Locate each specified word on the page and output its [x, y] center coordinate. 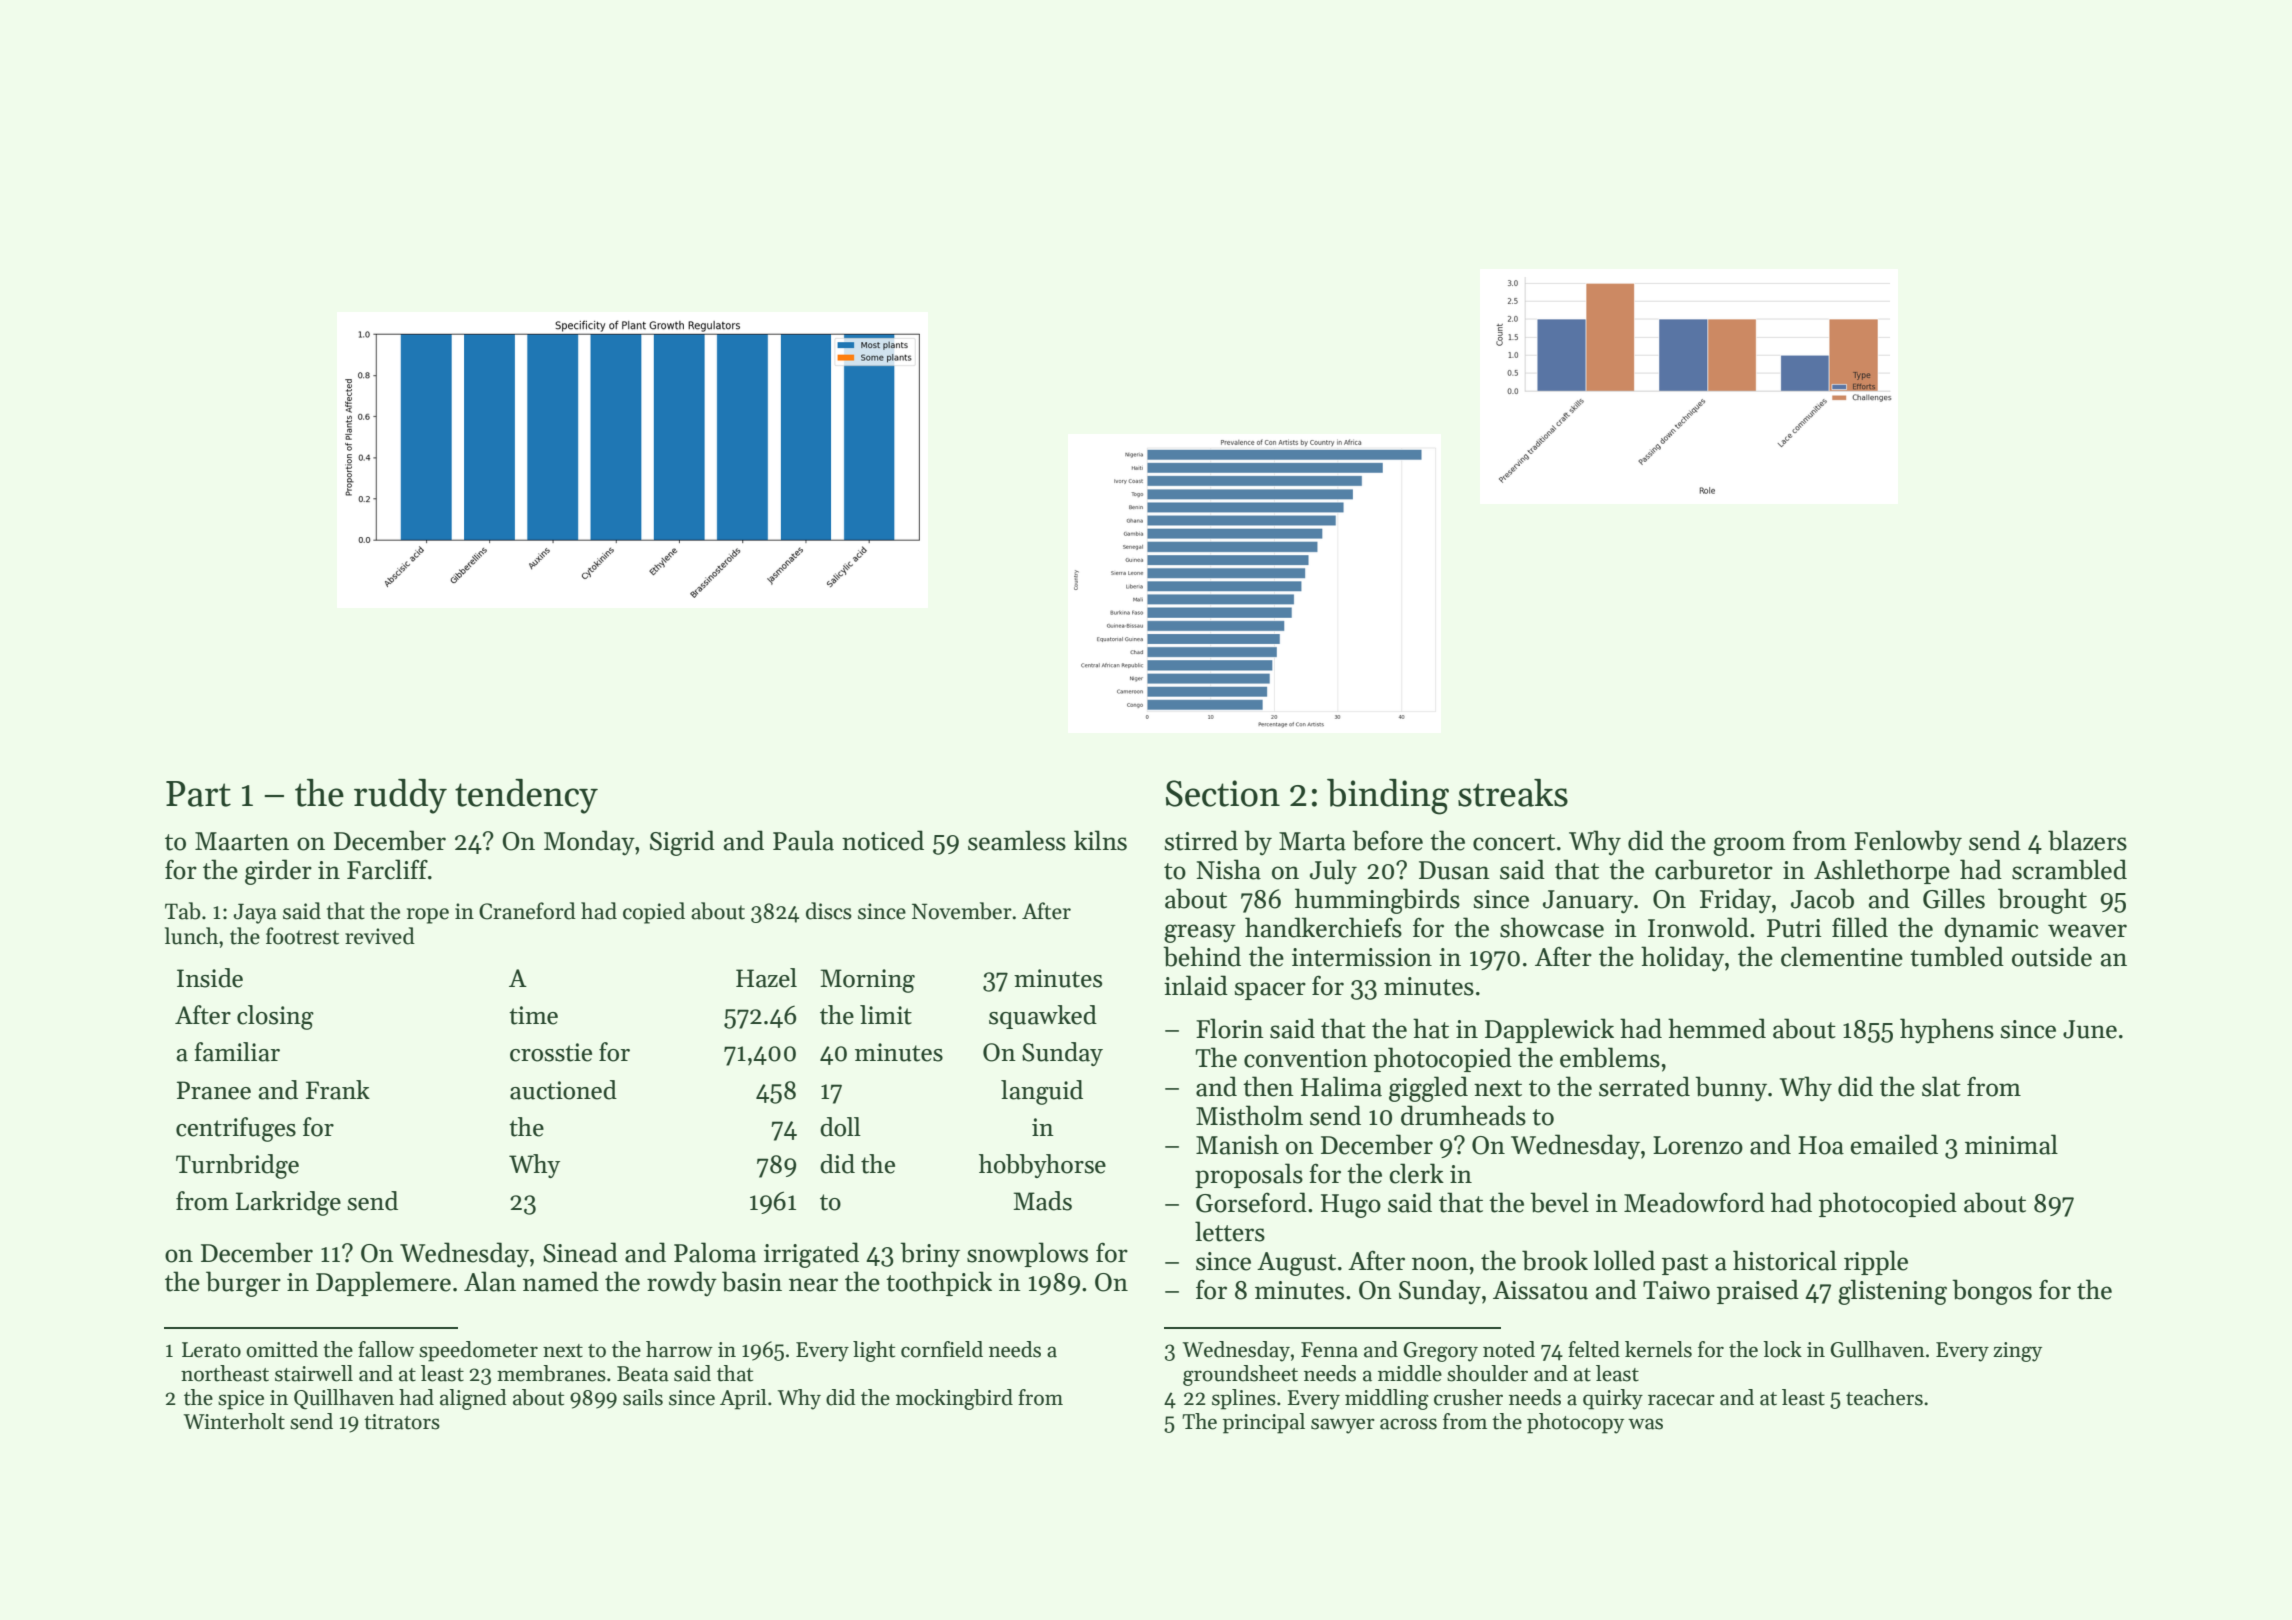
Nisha [1228, 869]
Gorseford [1251, 1202]
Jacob [1822, 898]
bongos [1992, 1292]
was [1645, 1424]
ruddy [400, 796]
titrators [402, 1422]
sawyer [1343, 1426]
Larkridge [288, 1203]
